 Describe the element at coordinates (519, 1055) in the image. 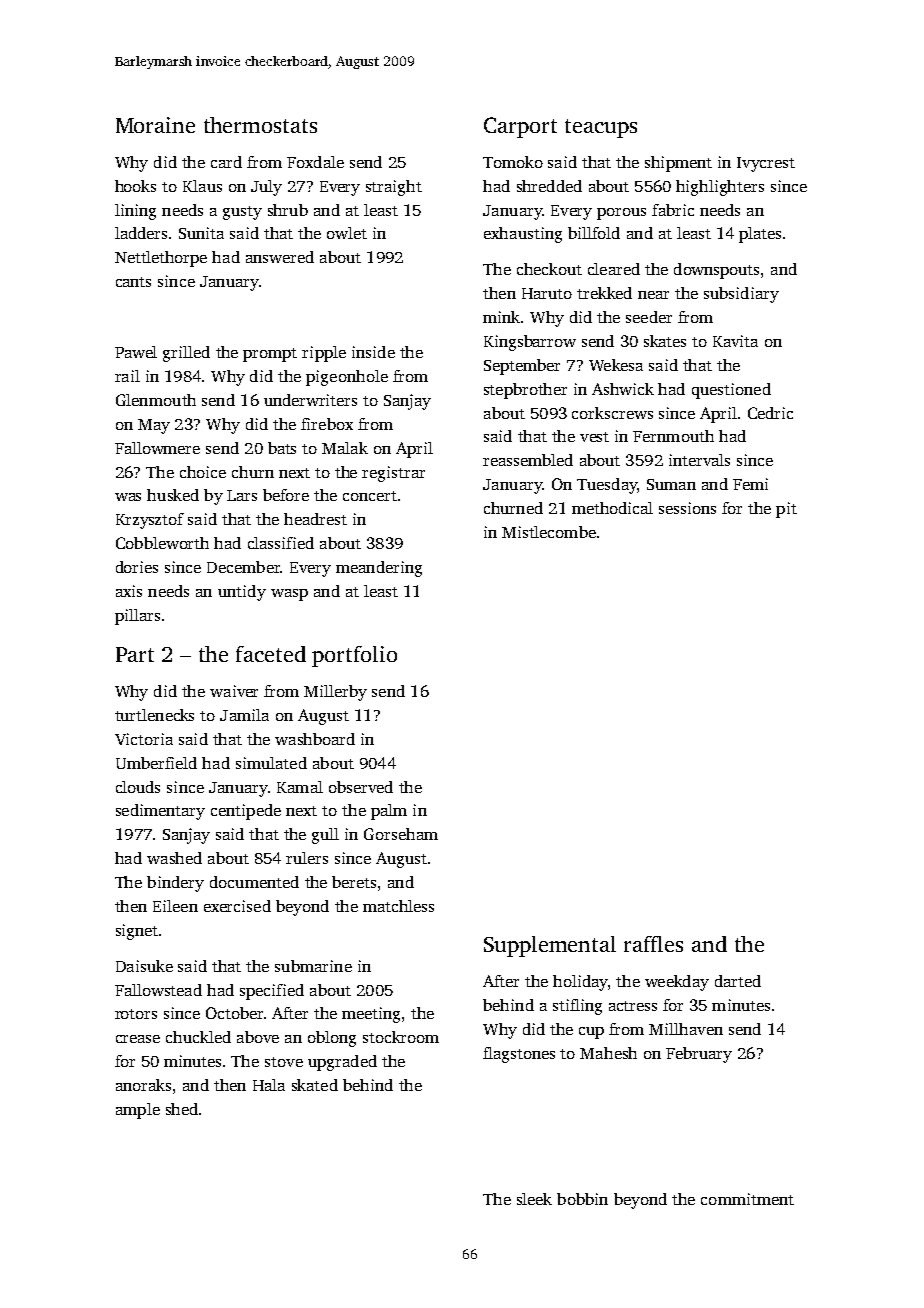

I see `flagstones` at that location.
